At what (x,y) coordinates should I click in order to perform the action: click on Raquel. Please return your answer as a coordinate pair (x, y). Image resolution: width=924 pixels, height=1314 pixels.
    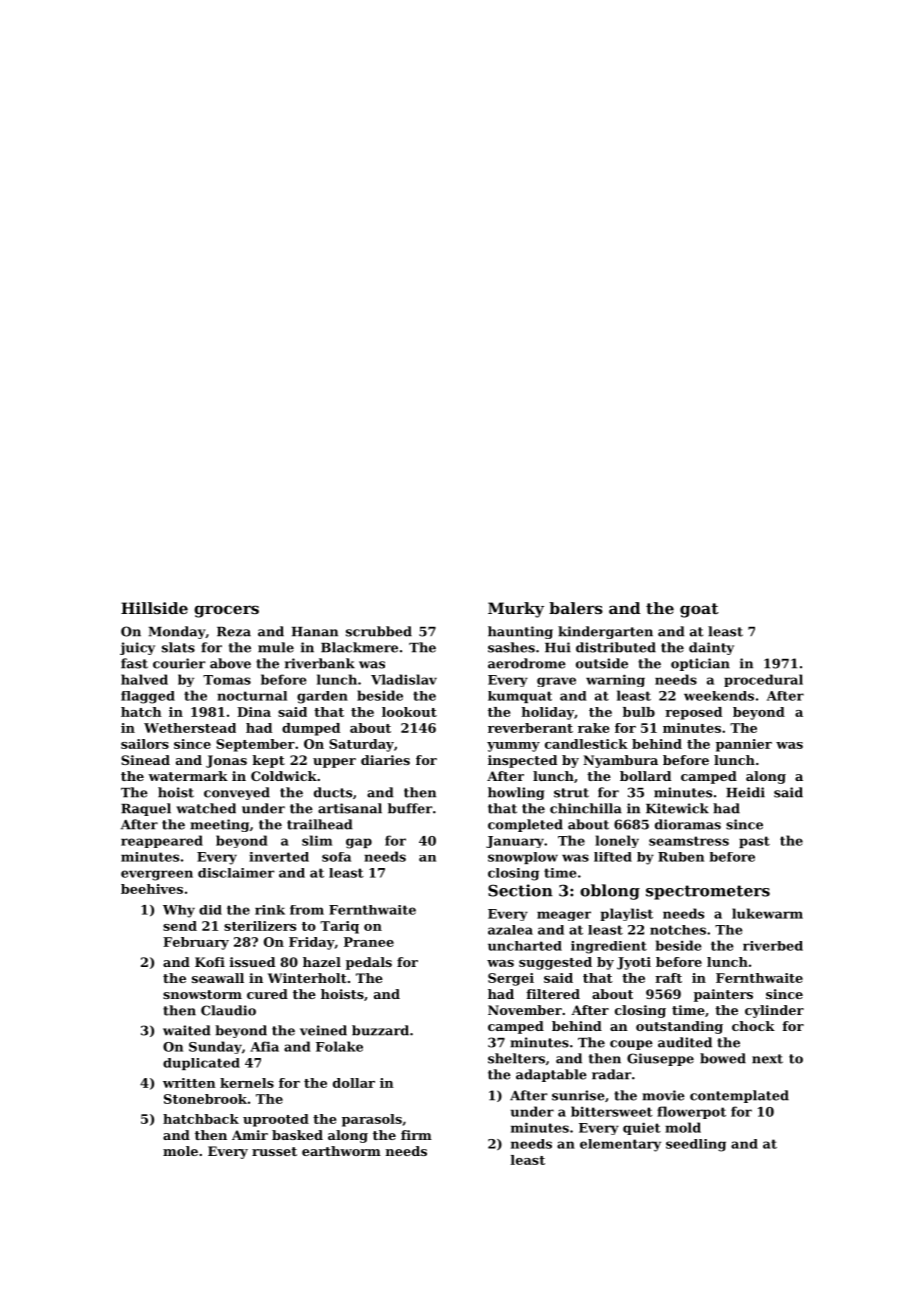
    Looking at the image, I should click on (146, 809).
